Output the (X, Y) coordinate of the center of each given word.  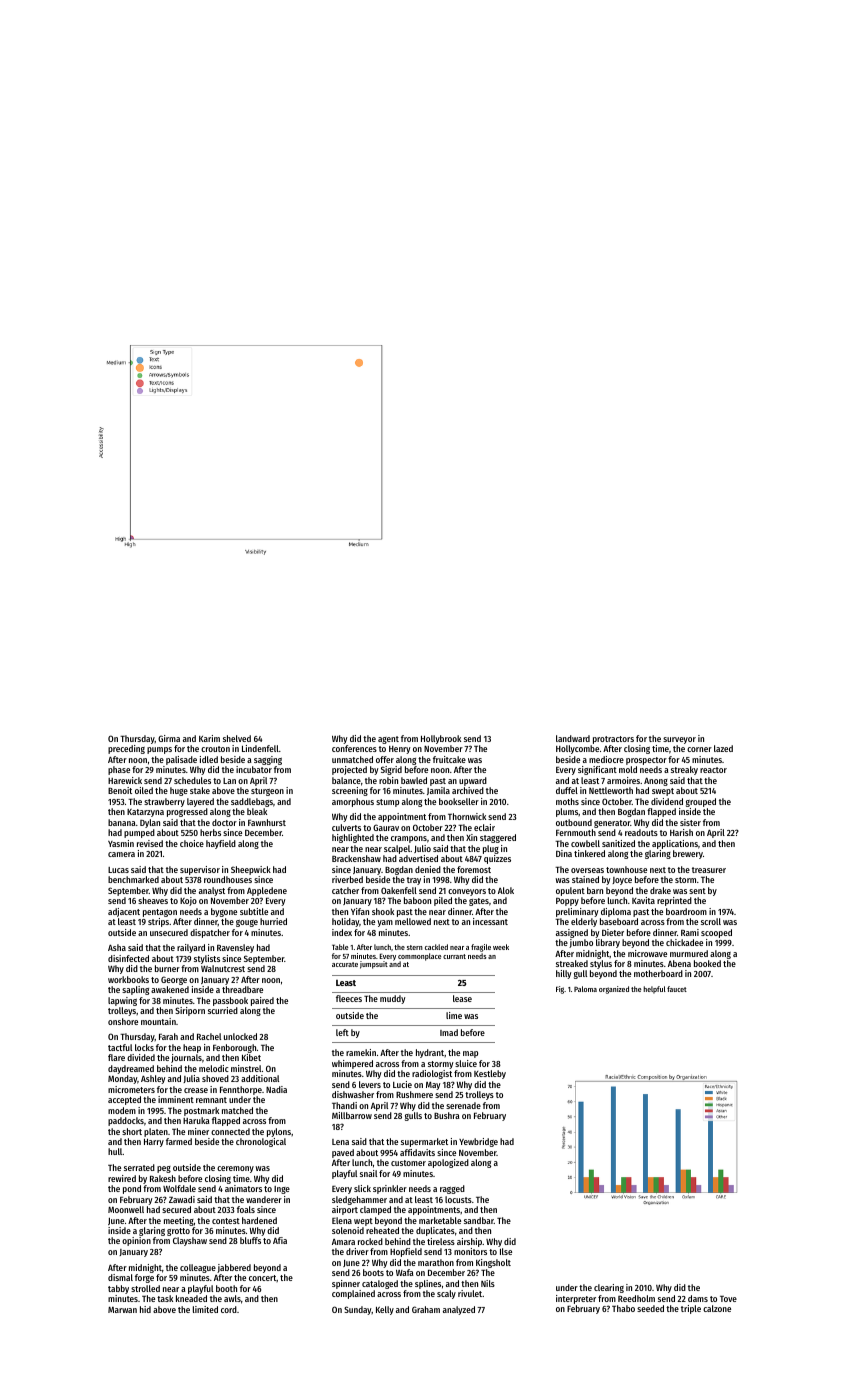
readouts (641, 832)
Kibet (251, 1057)
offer (385, 759)
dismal (120, 1277)
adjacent (124, 912)
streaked (572, 963)
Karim (209, 738)
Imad (449, 1032)
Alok (506, 890)
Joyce (622, 881)
